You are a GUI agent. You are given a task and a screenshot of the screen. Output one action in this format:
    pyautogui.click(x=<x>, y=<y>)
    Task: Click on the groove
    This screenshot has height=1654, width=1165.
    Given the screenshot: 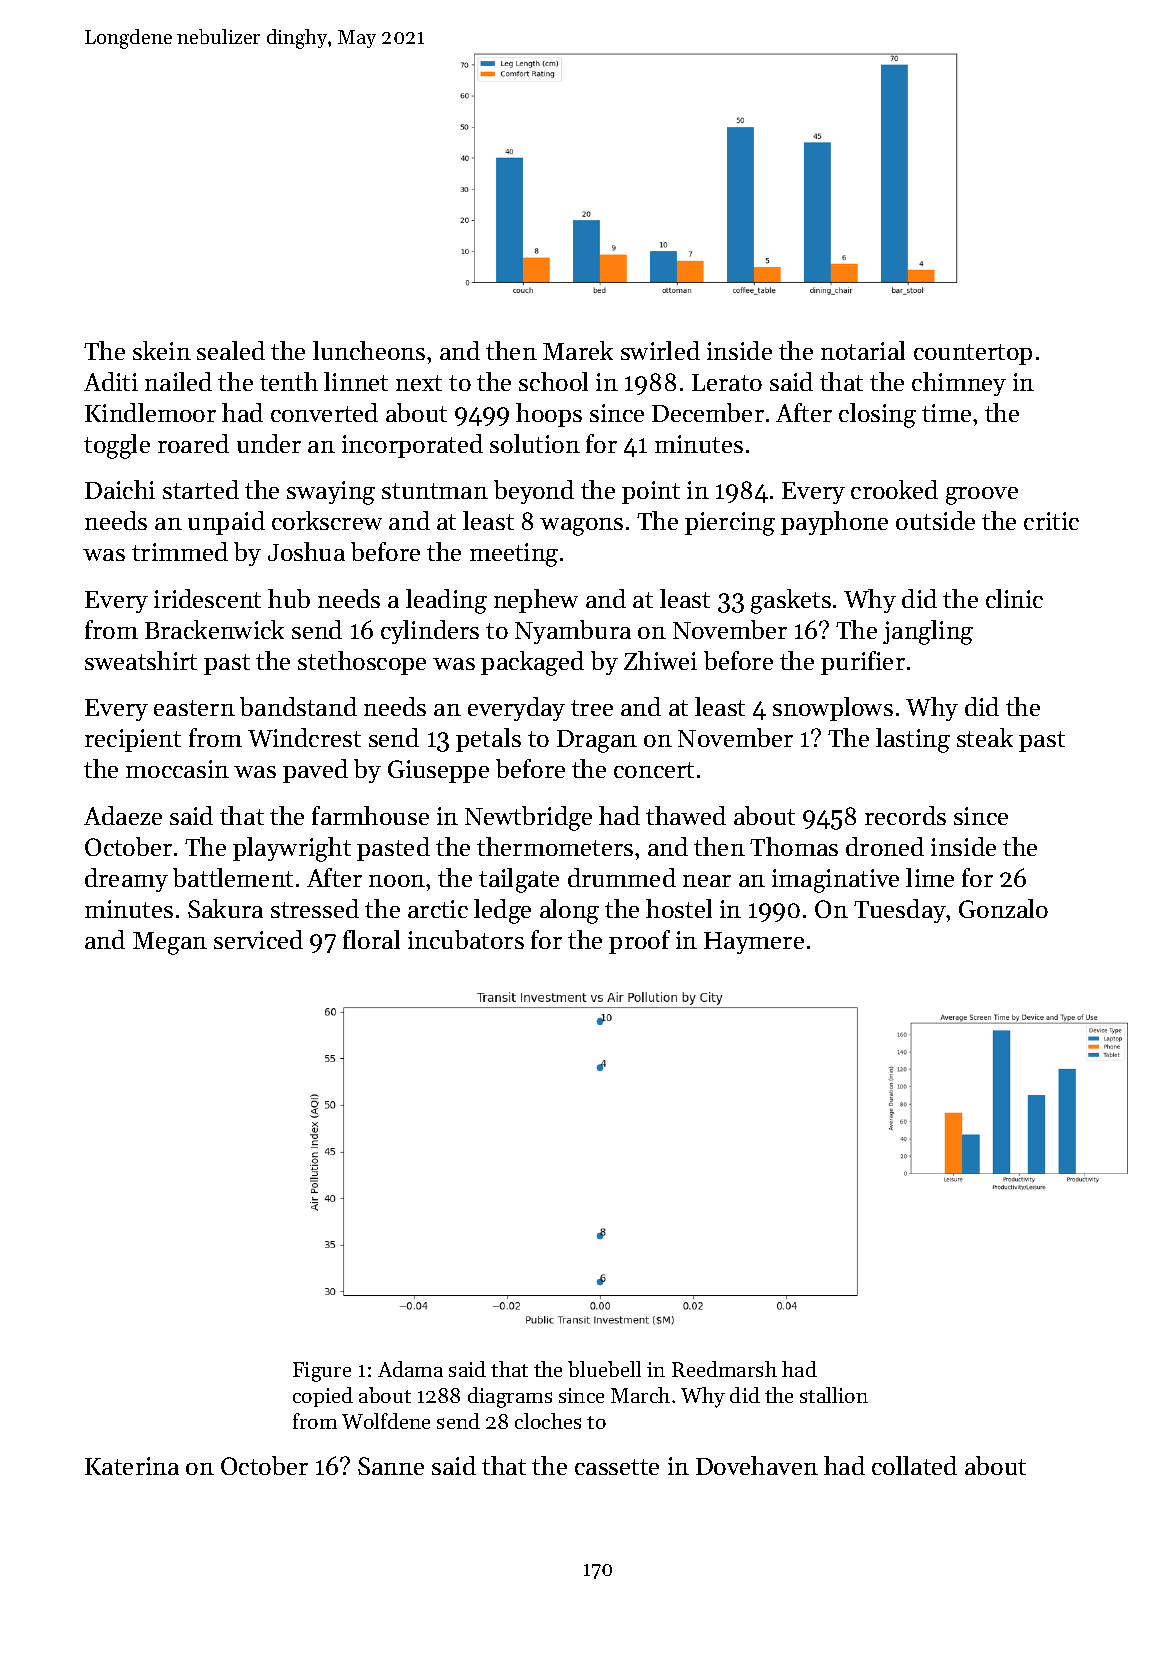 What is the action you would take?
    pyautogui.click(x=982, y=496)
